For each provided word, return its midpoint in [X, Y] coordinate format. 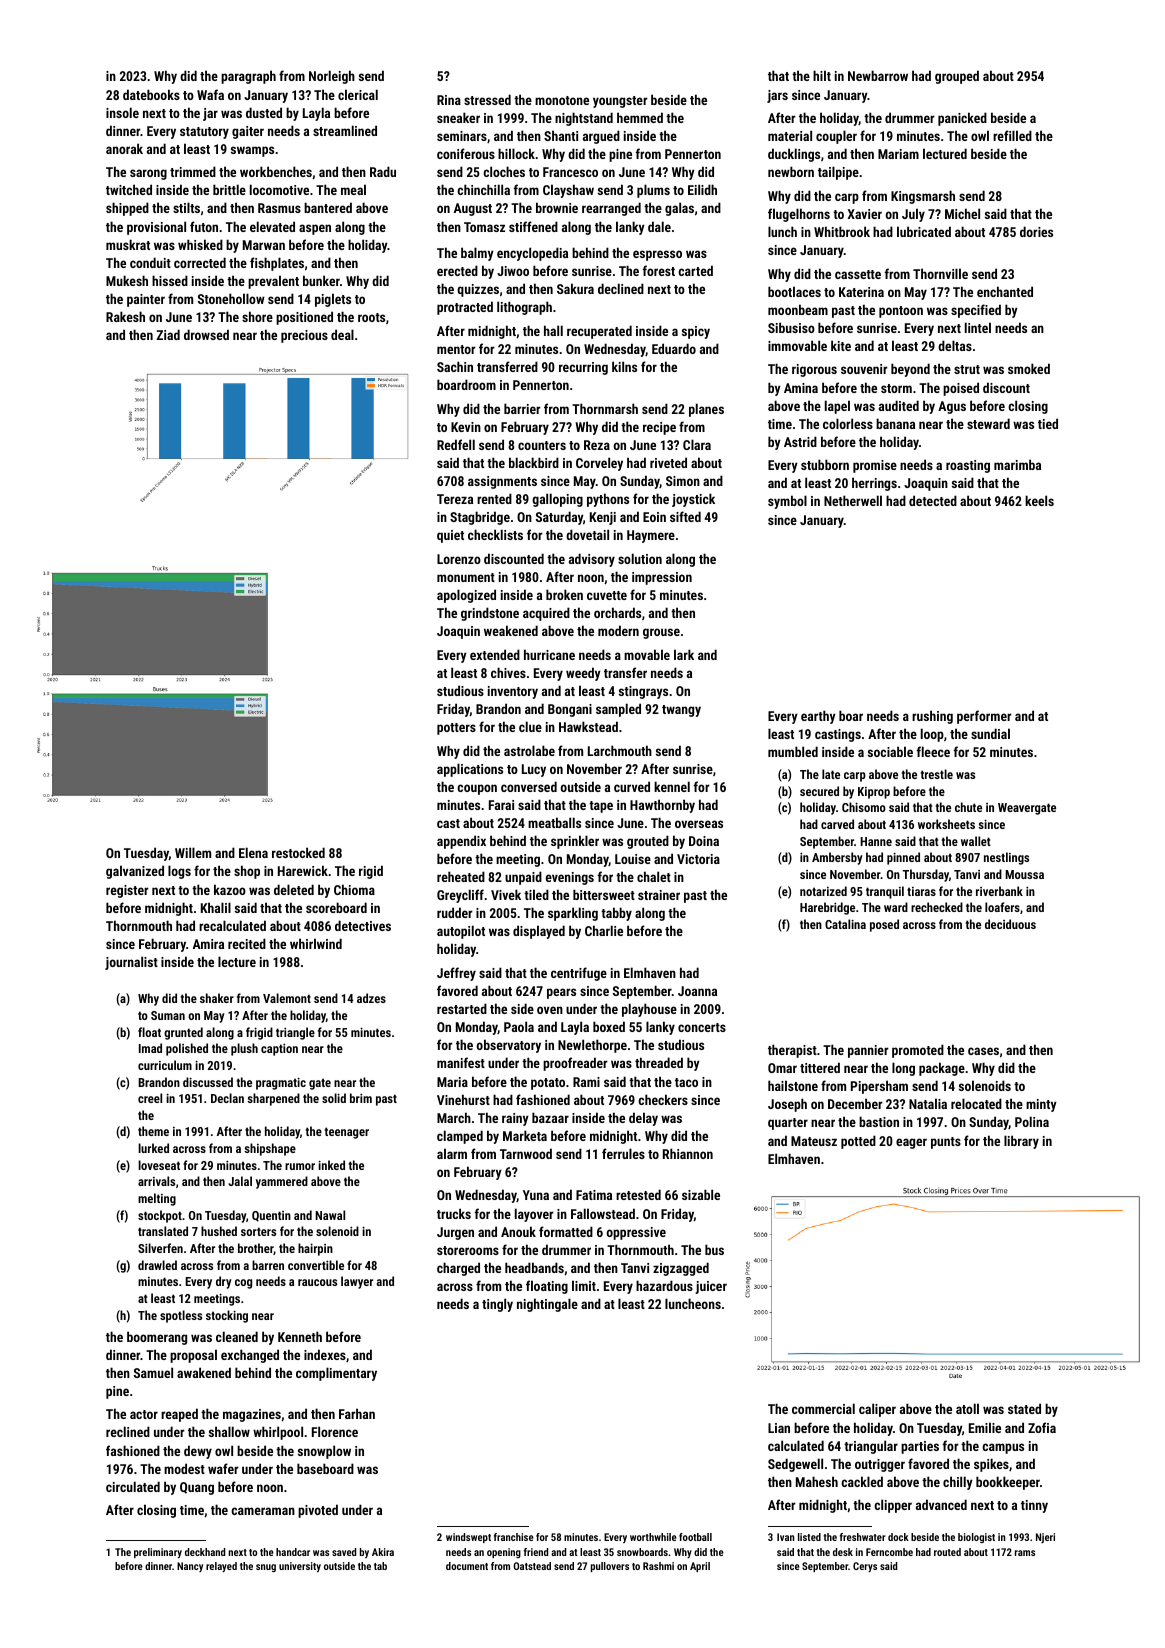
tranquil [885, 892]
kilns [624, 366]
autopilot [461, 932]
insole [122, 112]
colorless [848, 423]
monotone [562, 100]
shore [257, 316]
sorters [258, 1231]
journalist [131, 963]
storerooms [468, 1250]
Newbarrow [878, 75]
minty [1041, 1105]
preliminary [158, 1553]
